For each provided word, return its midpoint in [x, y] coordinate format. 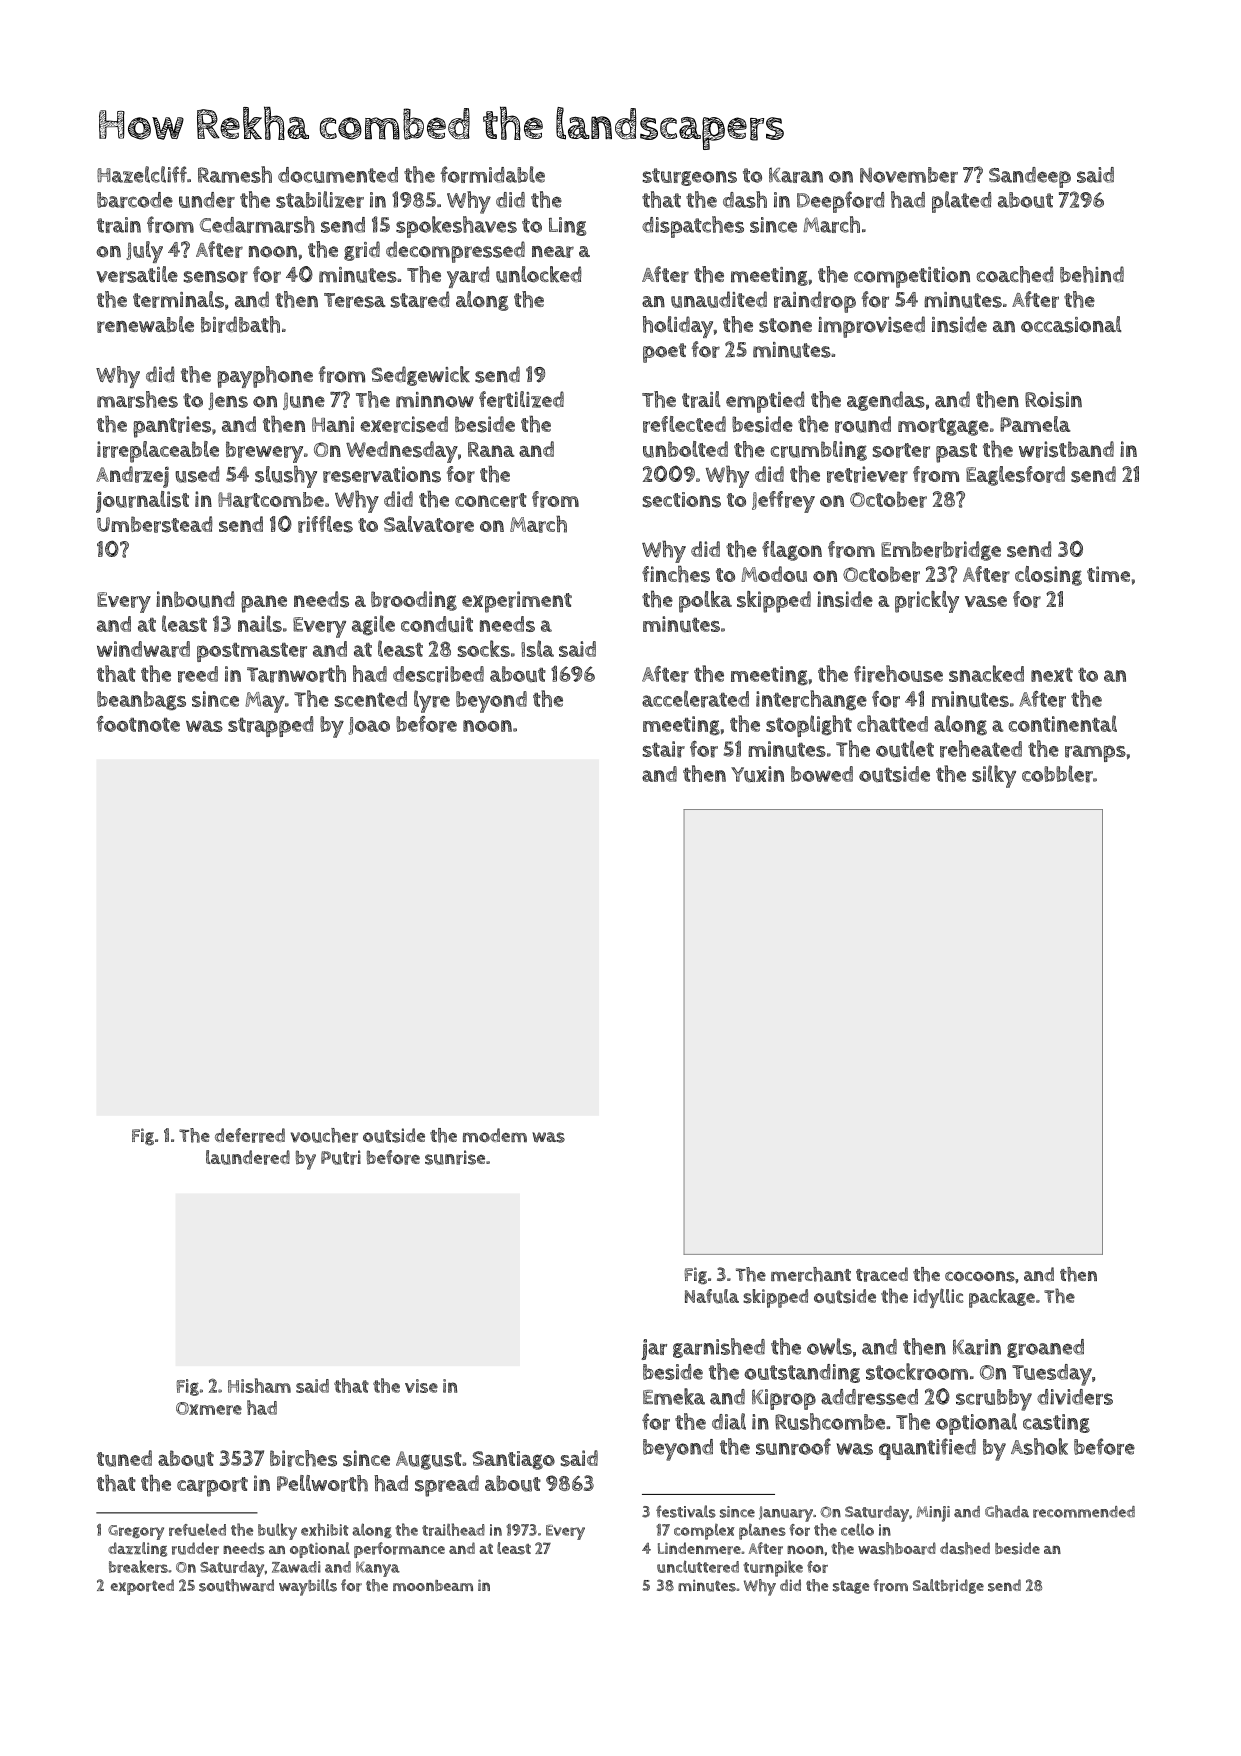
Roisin [1053, 400]
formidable [492, 174]
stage [851, 1587]
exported [142, 1587]
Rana [491, 449]
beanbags [141, 700]
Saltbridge [948, 1586]
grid [362, 251]
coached [1015, 274]
